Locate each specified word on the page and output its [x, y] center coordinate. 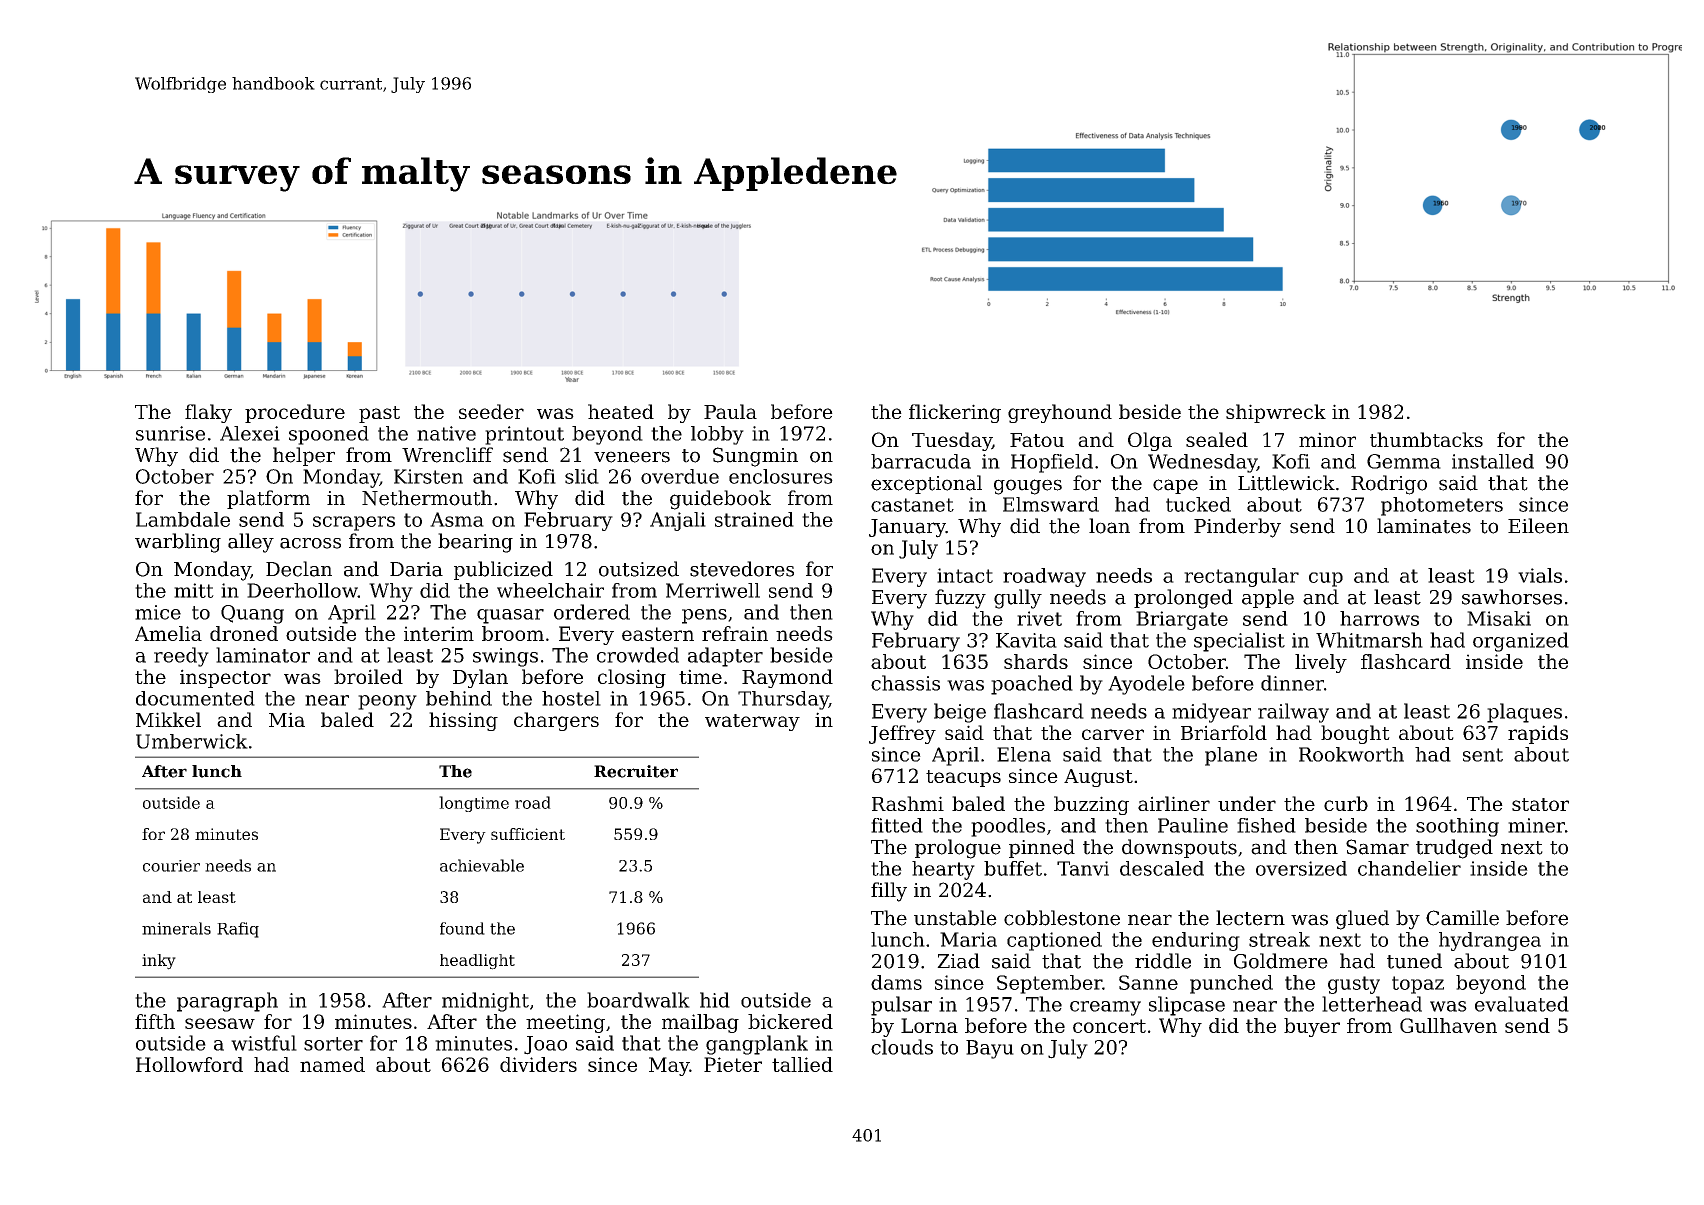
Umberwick [192, 741]
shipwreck [1276, 413]
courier [171, 866]
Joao [545, 1045]
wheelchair [550, 590]
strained [754, 519]
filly [889, 892]
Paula [730, 411]
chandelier [1409, 868]
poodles [1008, 827]
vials [1540, 575]
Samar [1377, 847]
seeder [491, 411]
